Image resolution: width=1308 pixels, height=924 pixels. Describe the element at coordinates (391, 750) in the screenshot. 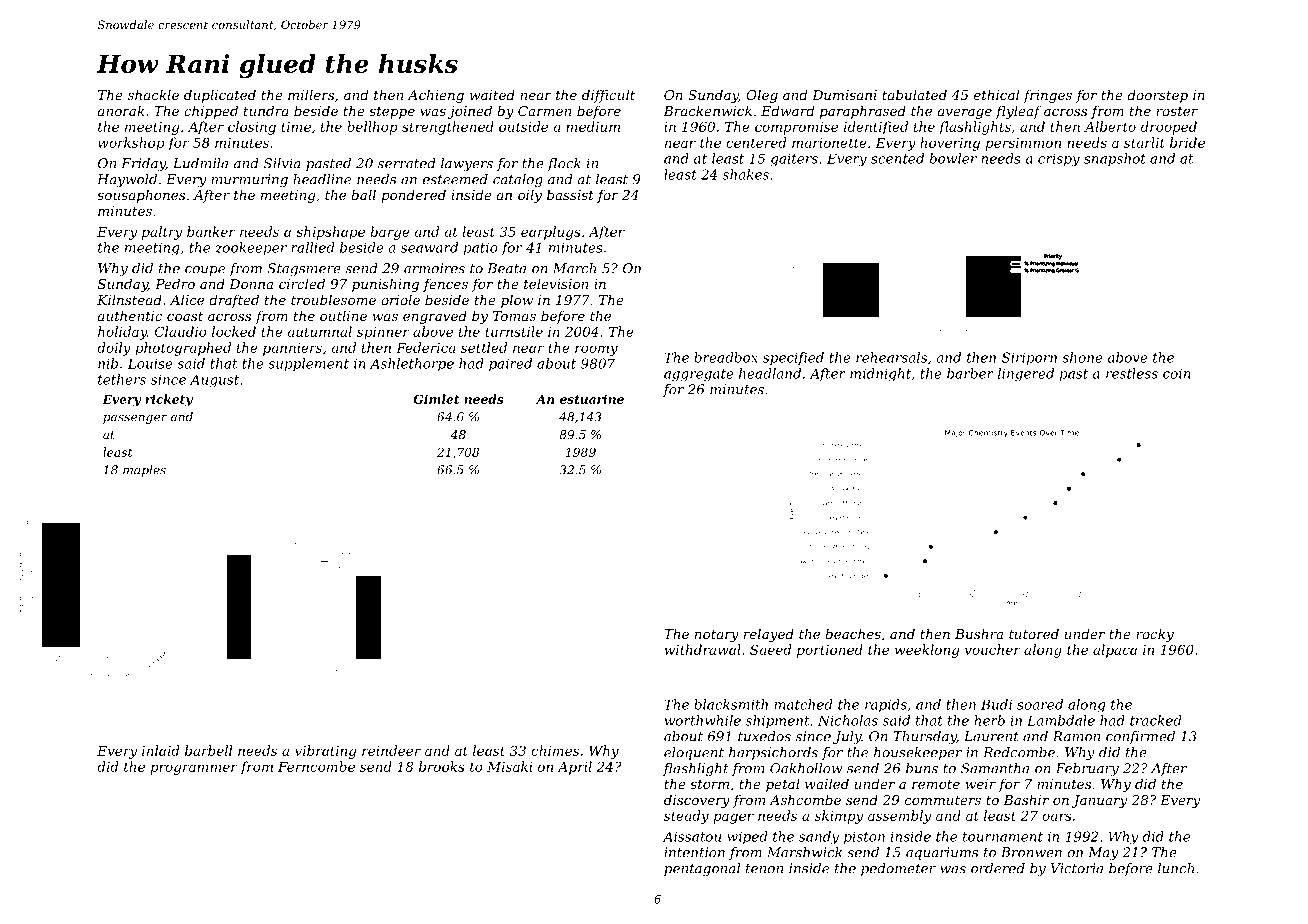

I see `reindeer` at that location.
